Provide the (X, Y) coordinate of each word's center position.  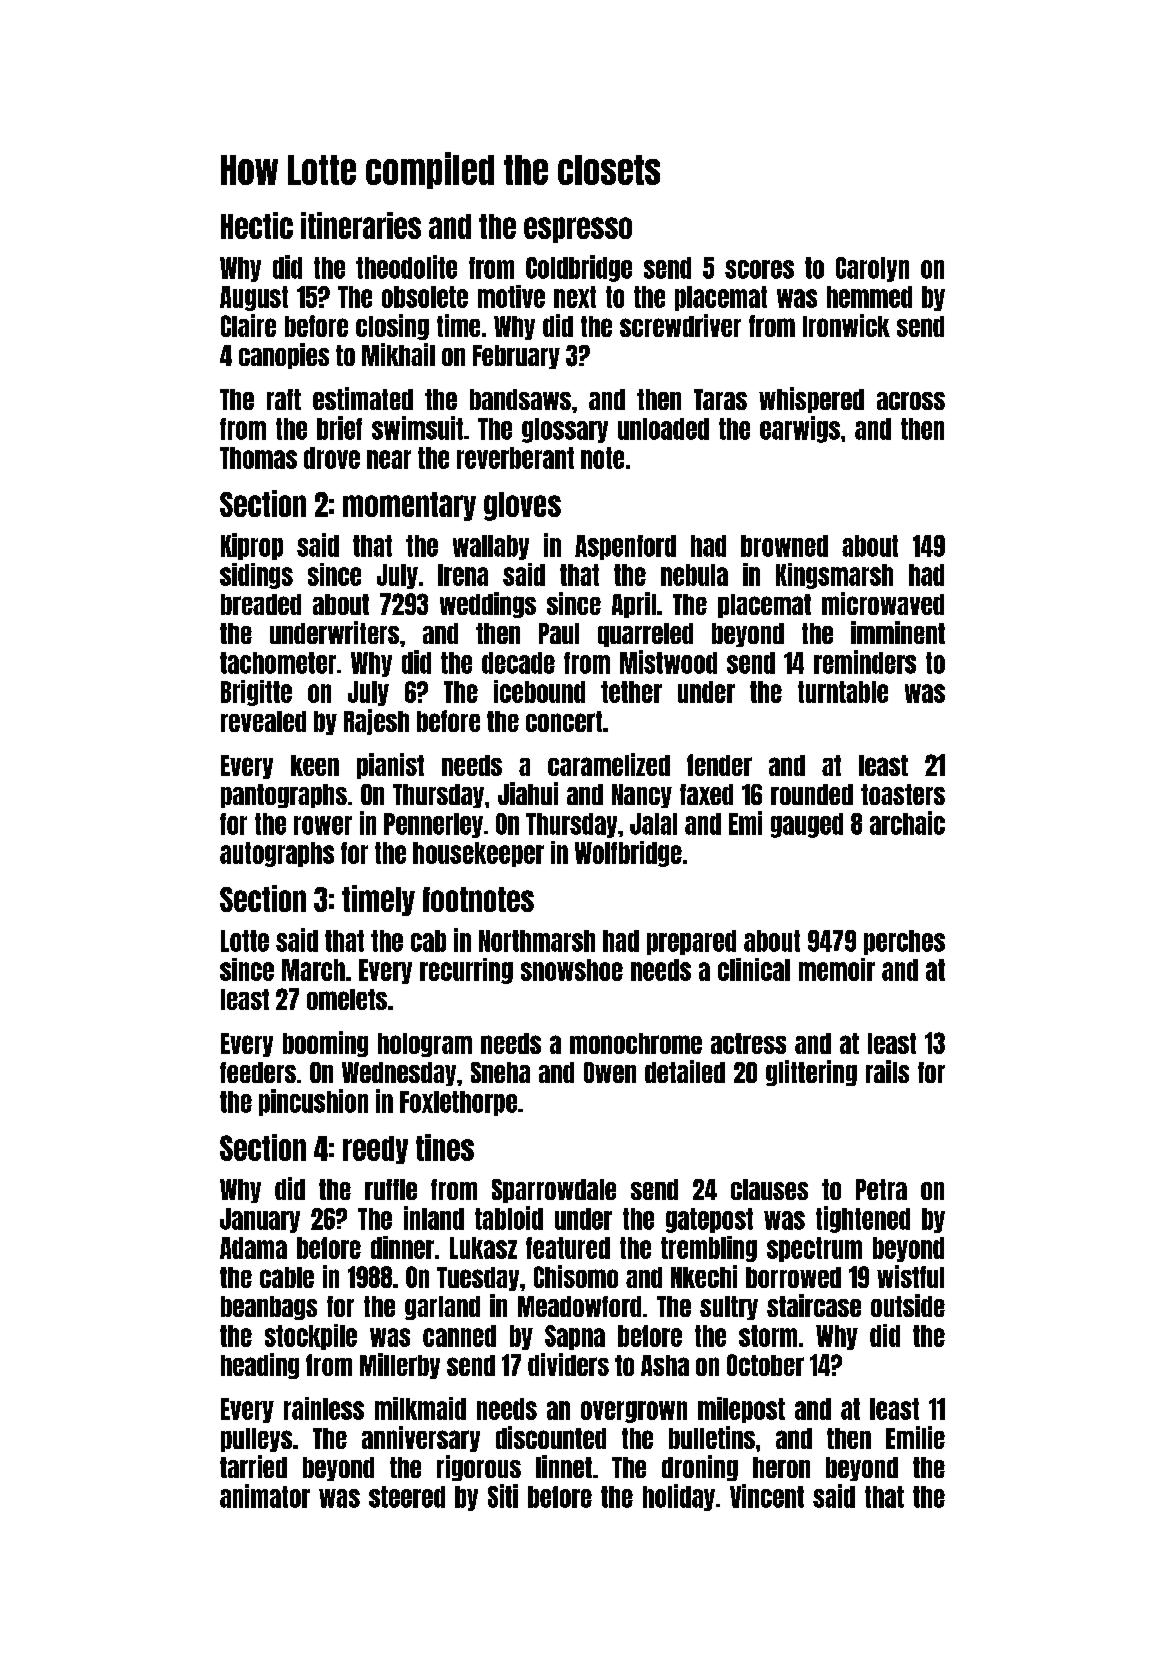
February (516, 357)
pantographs (284, 796)
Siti (503, 1496)
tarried (253, 1466)
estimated (363, 398)
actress (748, 1043)
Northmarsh (537, 941)
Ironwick (846, 325)
